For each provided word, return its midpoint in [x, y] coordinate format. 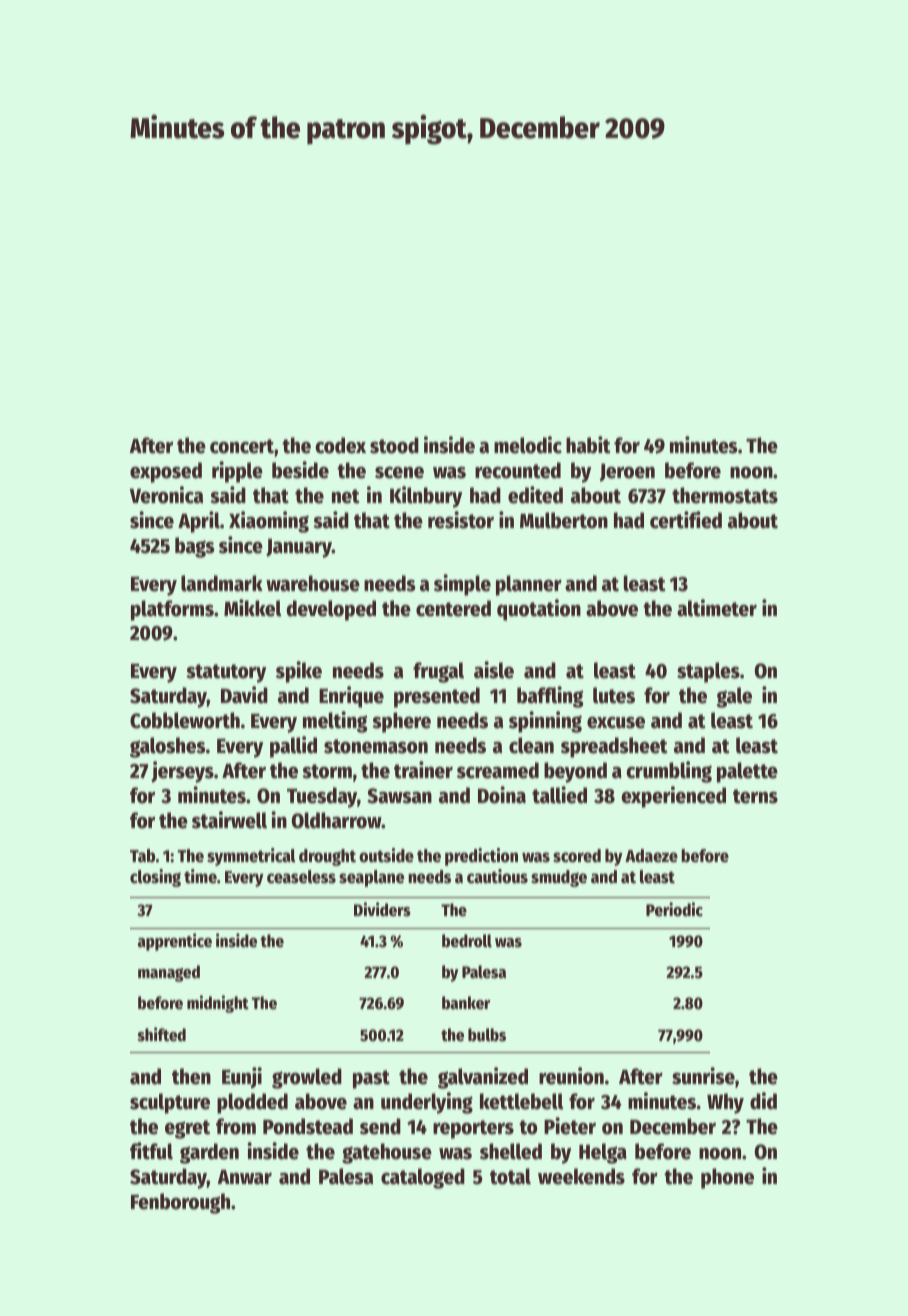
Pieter [570, 1126]
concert [242, 446]
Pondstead [308, 1126]
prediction [481, 857]
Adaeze [651, 856]
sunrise [703, 1076]
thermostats [725, 495]
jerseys [182, 772]
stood [394, 445]
